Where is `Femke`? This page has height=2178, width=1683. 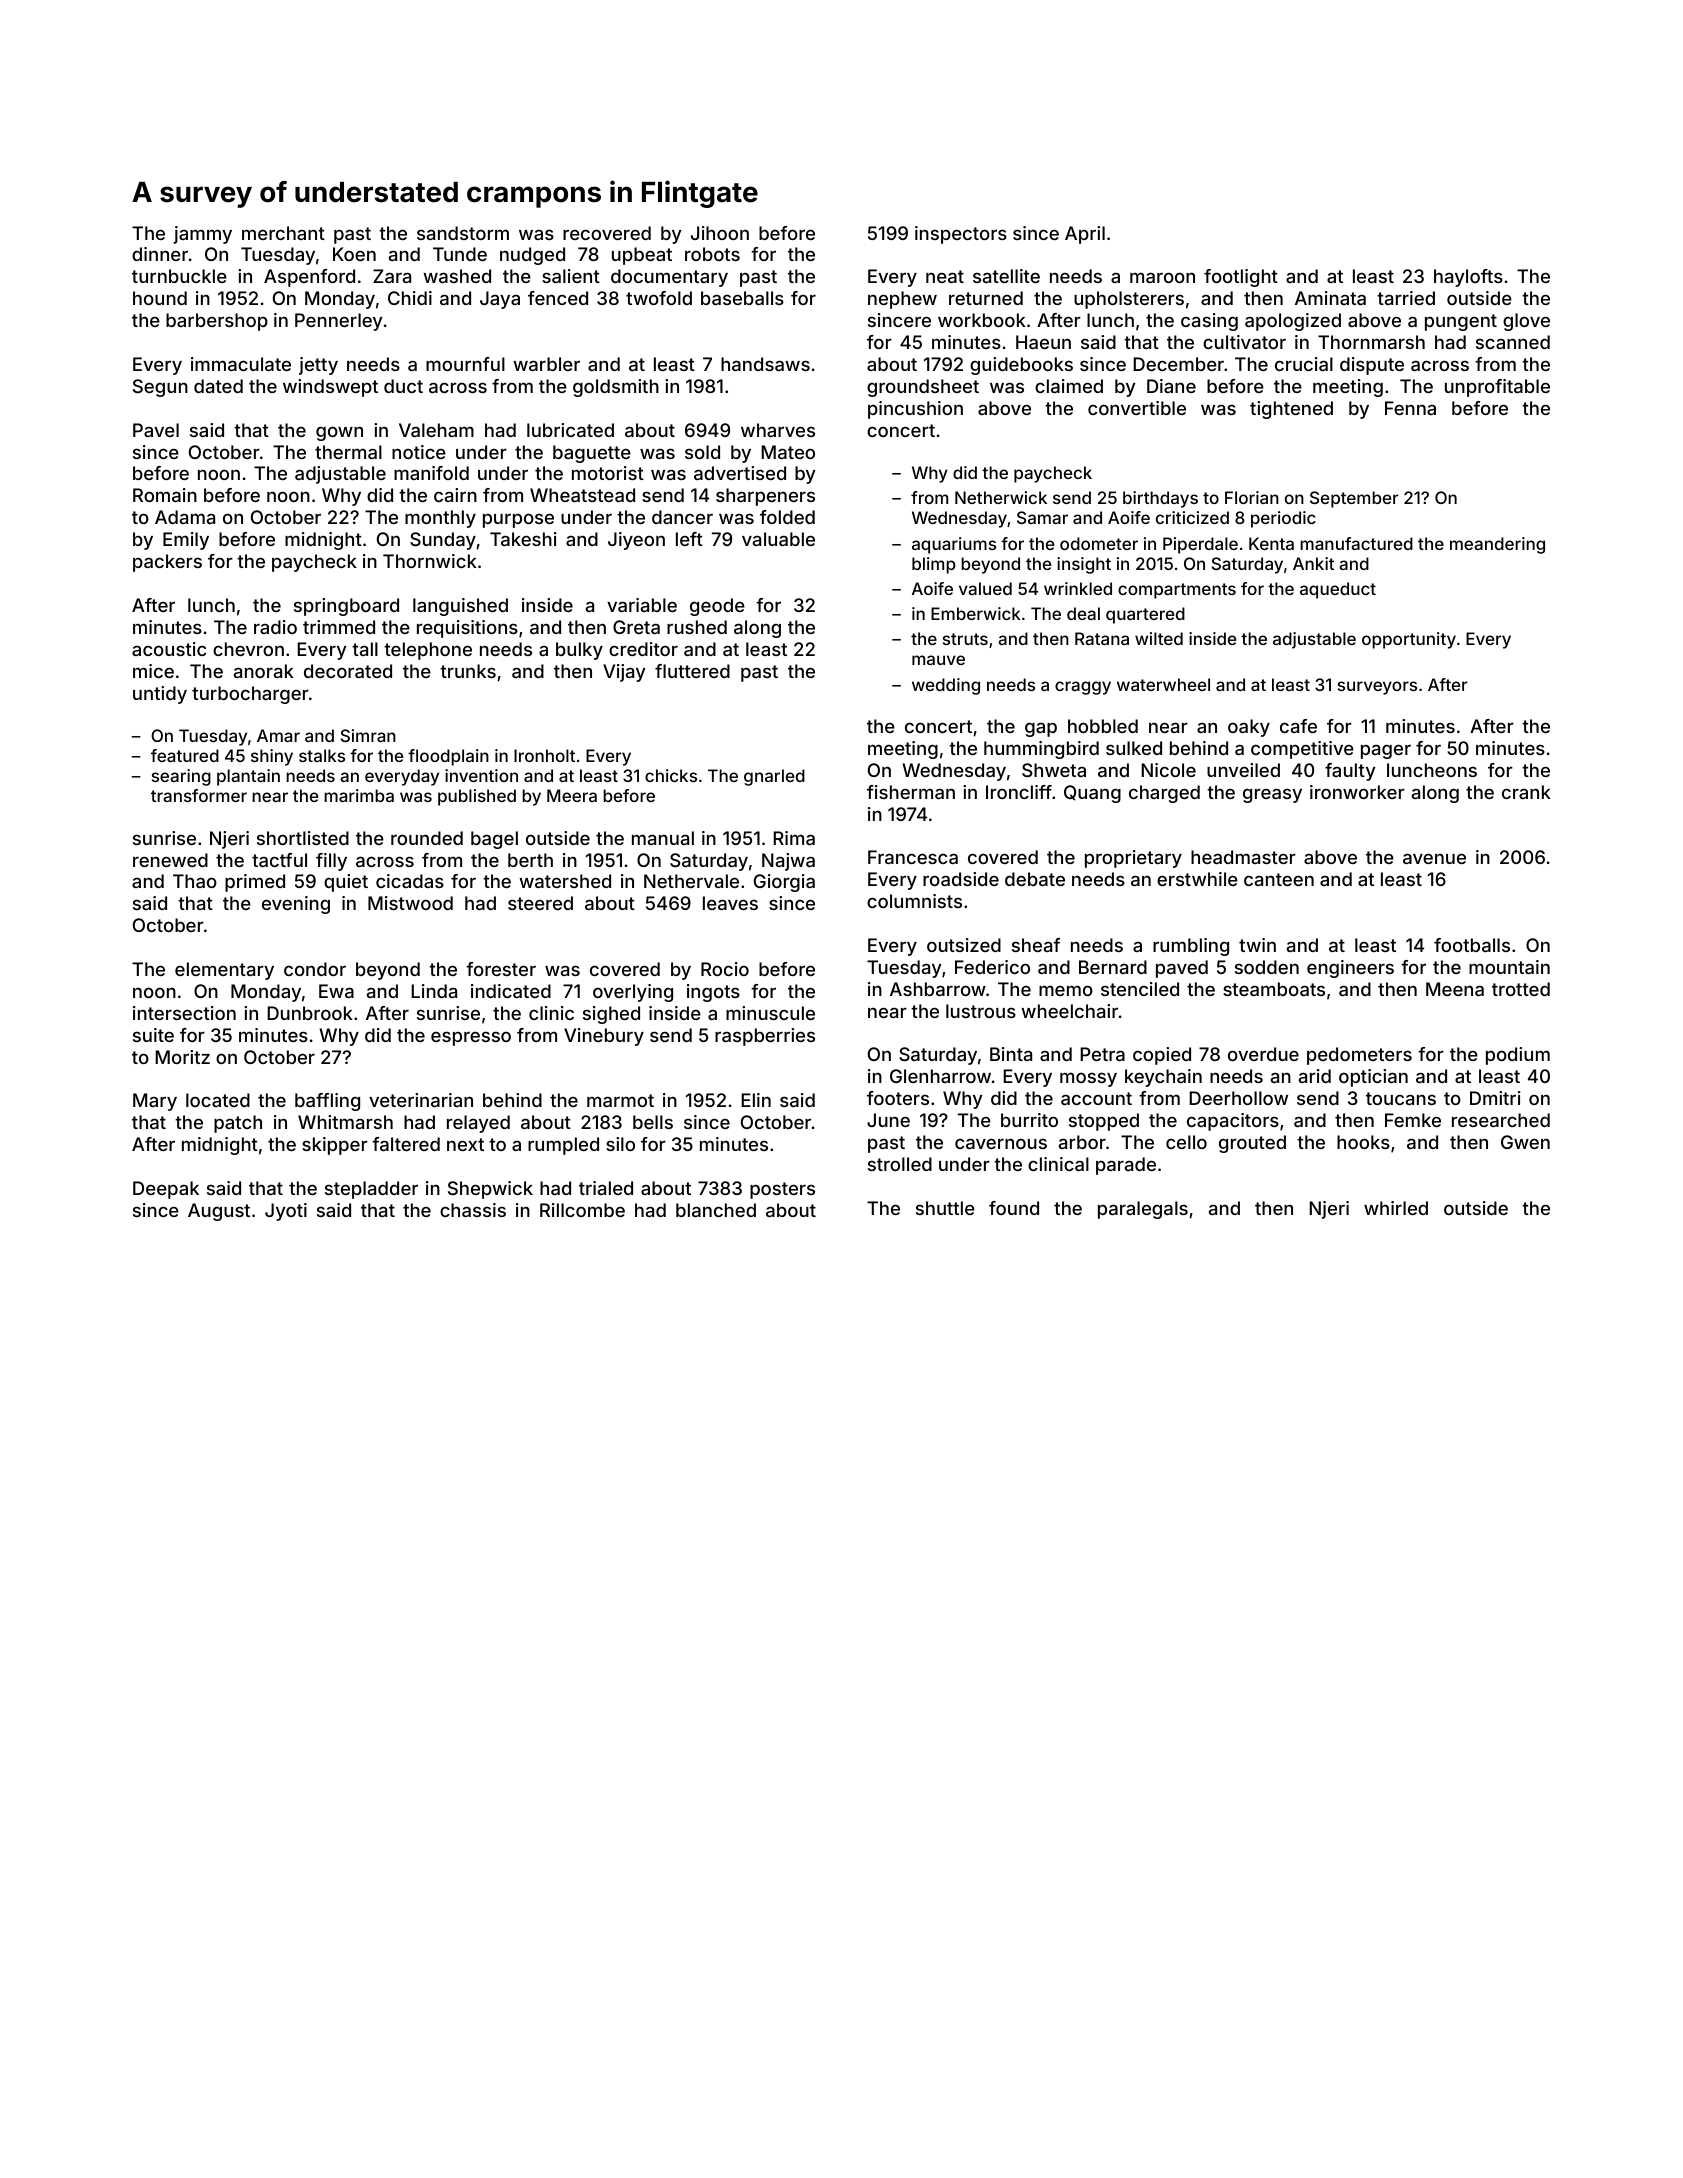 Femke is located at coordinates (1413, 1120).
